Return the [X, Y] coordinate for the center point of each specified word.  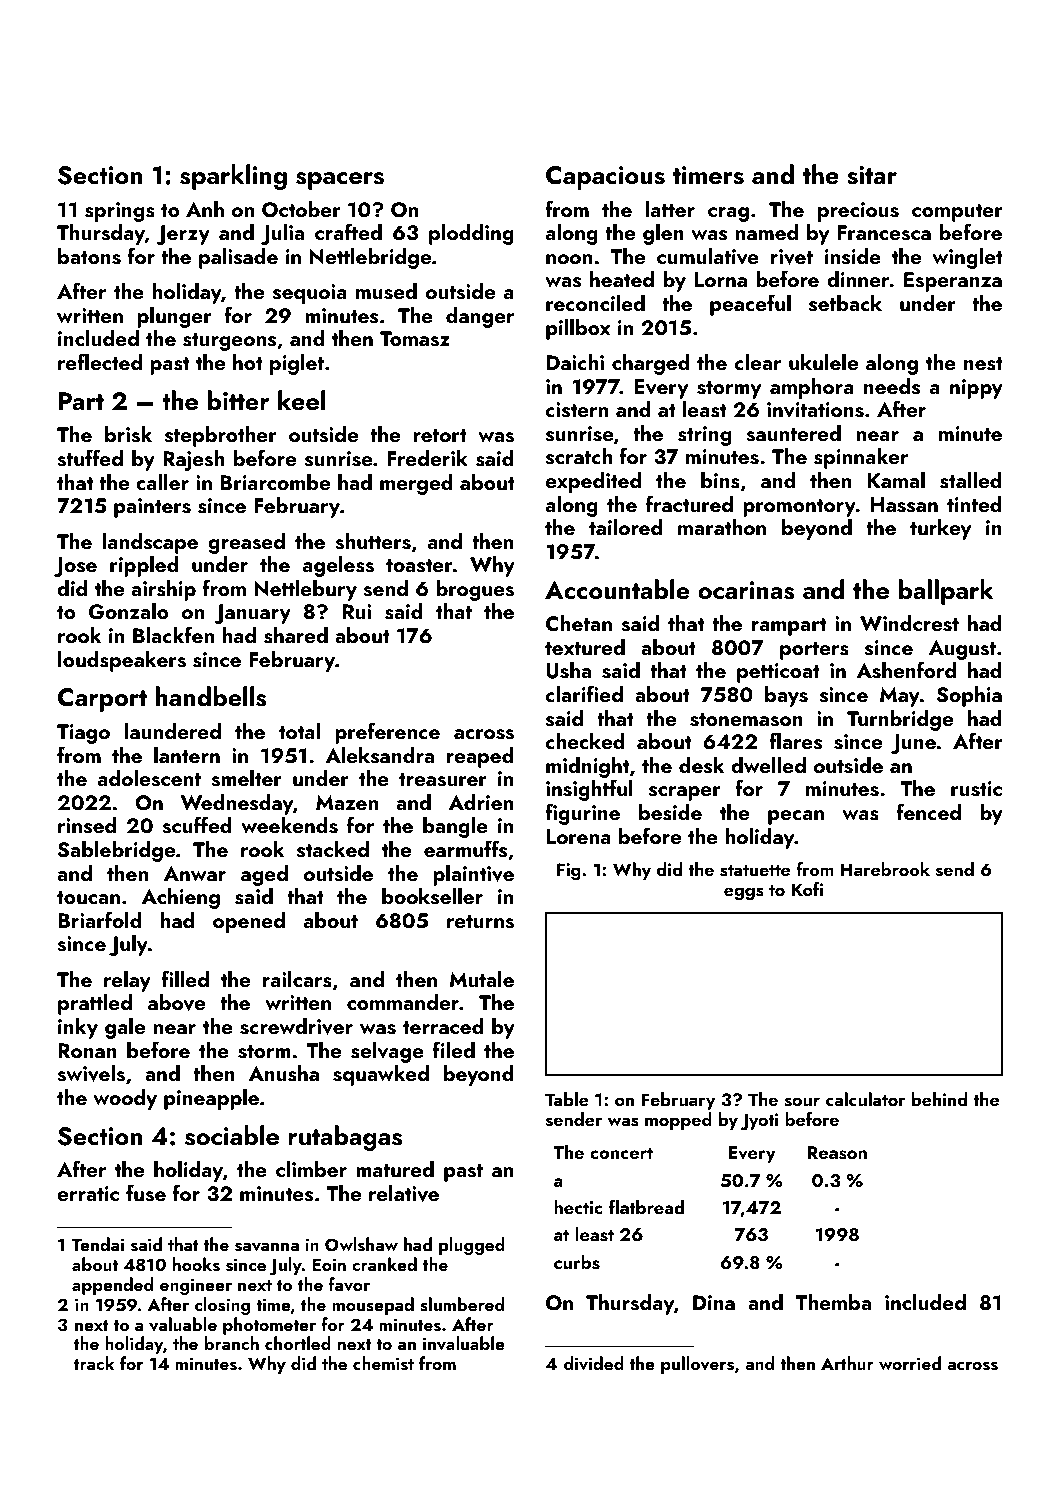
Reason [837, 1153]
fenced [928, 811]
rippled [144, 566]
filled [185, 978]
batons [89, 256]
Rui [357, 611]
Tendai [98, 1244]
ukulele [823, 362]
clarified [584, 693]
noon [569, 259]
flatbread [646, 1206]
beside [670, 812]
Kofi [807, 889]
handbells [211, 696]
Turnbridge [900, 720]
